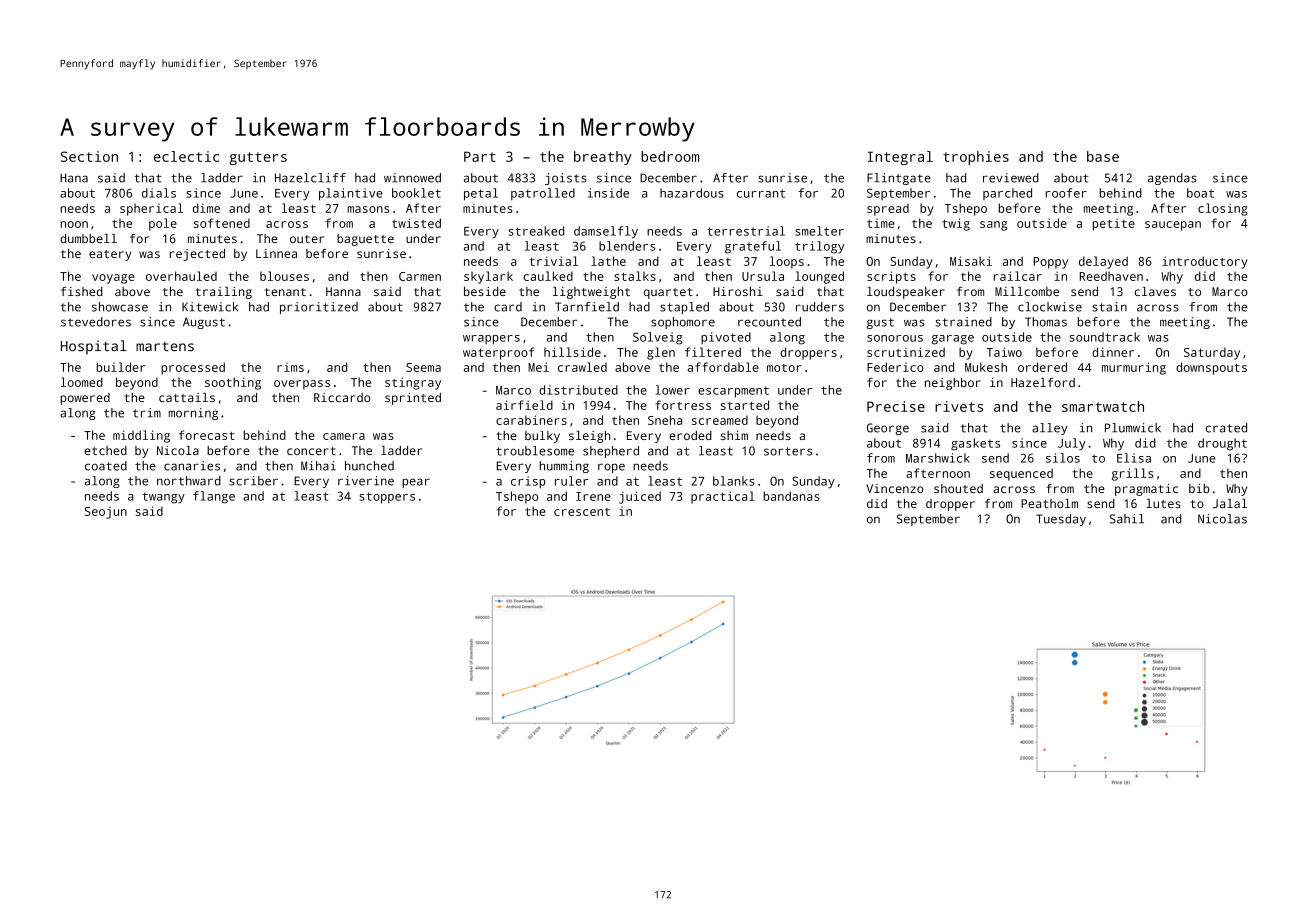 Image resolution: width=1308 pixels, height=924 pixels. What do you see at coordinates (1226, 428) in the page?
I see `crated` at bounding box center [1226, 428].
